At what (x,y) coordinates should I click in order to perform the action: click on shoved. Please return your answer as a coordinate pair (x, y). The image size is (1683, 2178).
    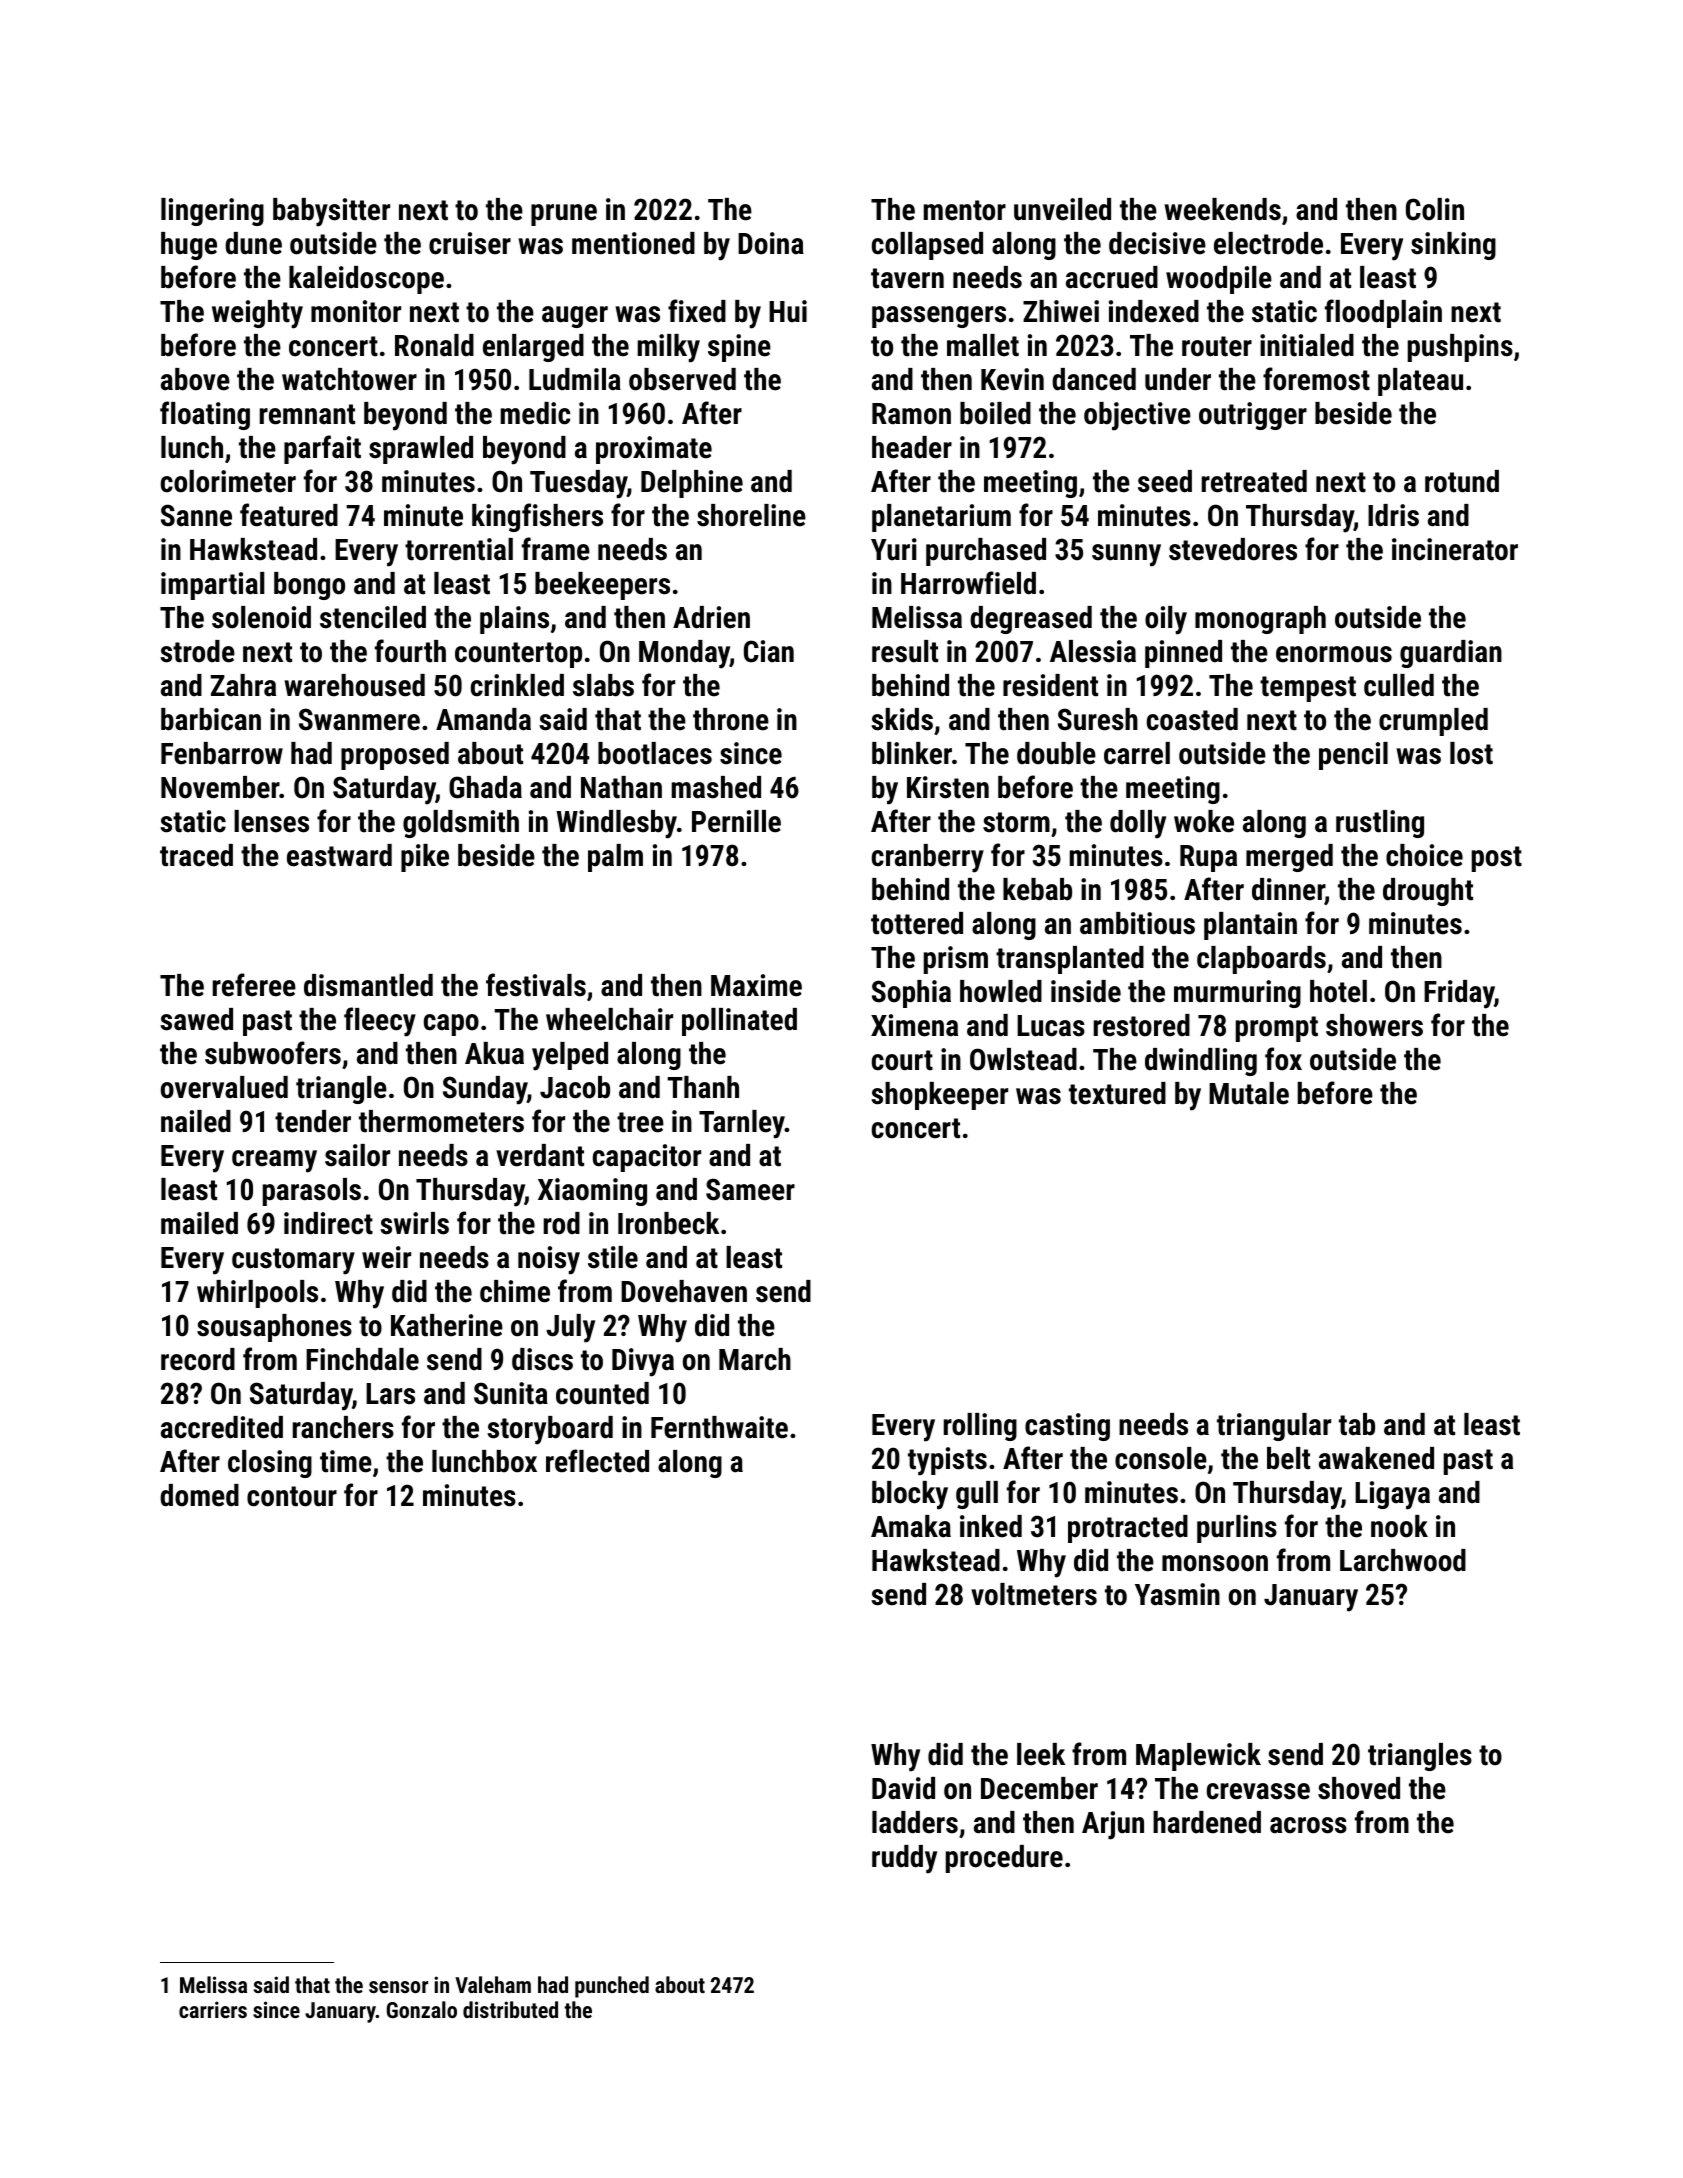
    Looking at the image, I should click on (1359, 1788).
